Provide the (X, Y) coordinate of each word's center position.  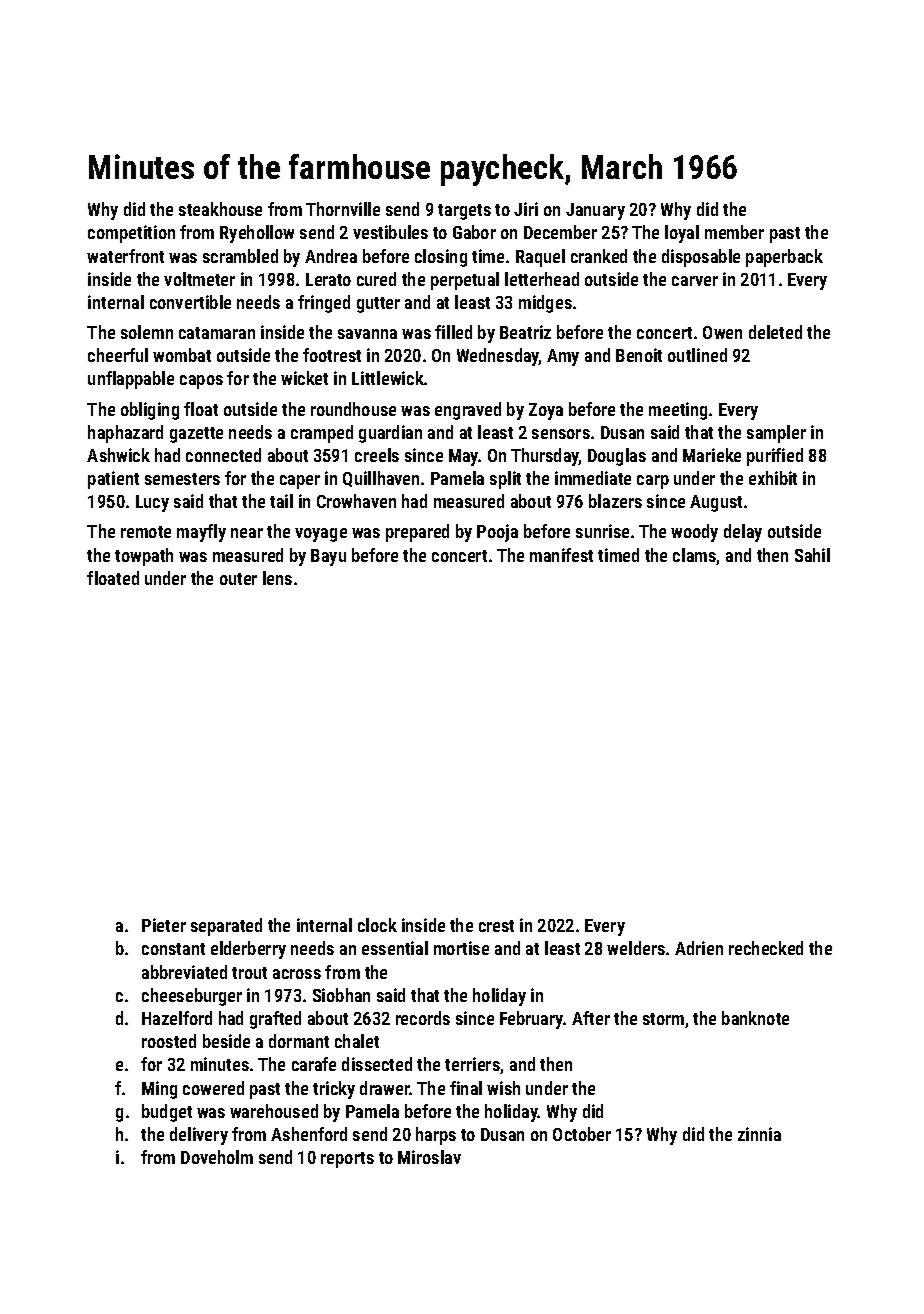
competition (131, 234)
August (716, 503)
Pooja (497, 533)
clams (695, 556)
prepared (417, 533)
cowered (213, 1088)
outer (238, 579)
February (532, 1020)
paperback (784, 258)
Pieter (164, 925)
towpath (144, 557)
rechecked (766, 948)
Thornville (343, 209)
